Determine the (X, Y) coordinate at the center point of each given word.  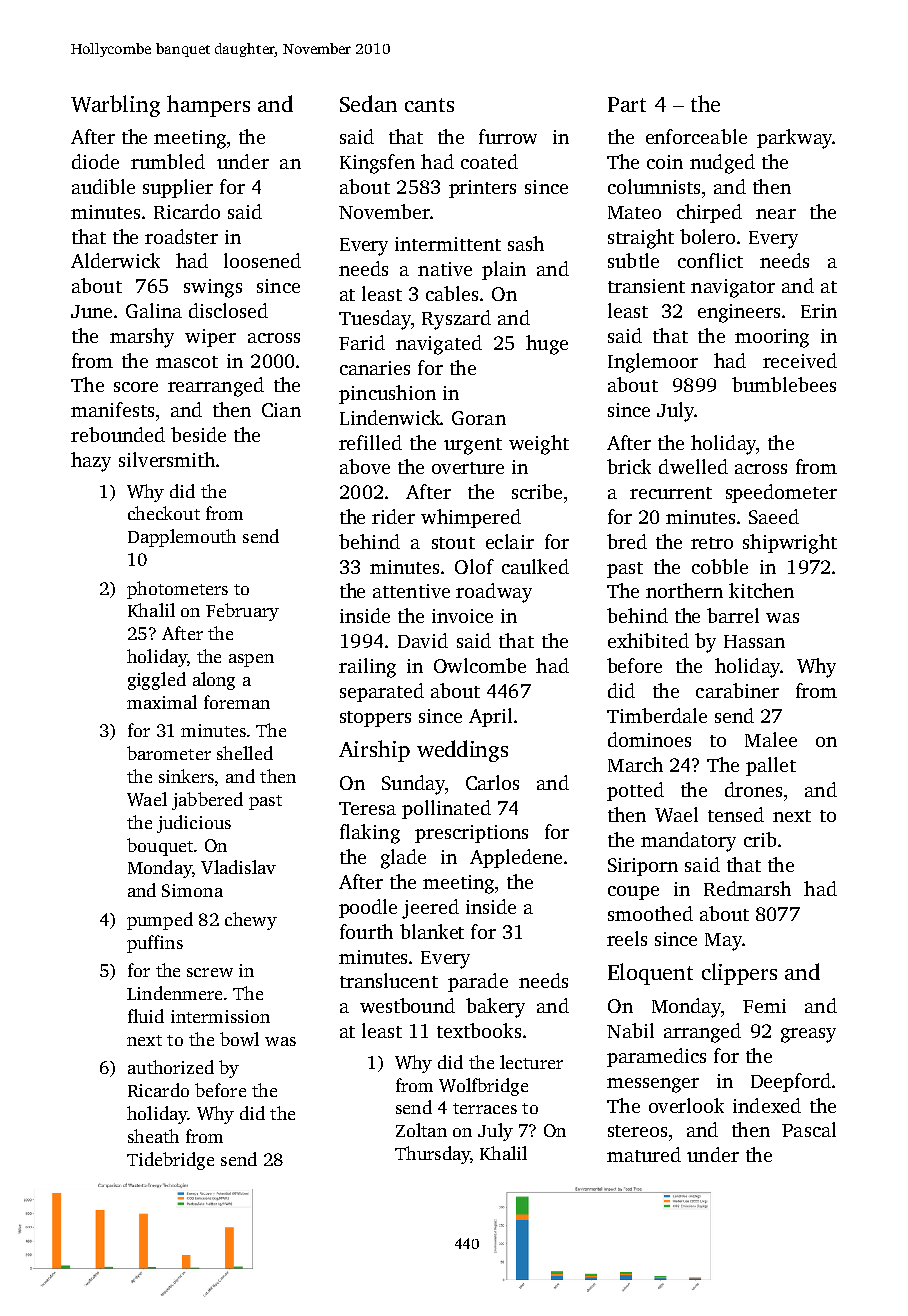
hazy (91, 462)
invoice (462, 616)
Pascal (809, 1129)
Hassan (754, 641)
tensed (736, 814)
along (214, 681)
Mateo (634, 212)
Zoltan (421, 1130)
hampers (208, 106)
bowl (239, 1039)
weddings (462, 751)
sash (526, 243)
